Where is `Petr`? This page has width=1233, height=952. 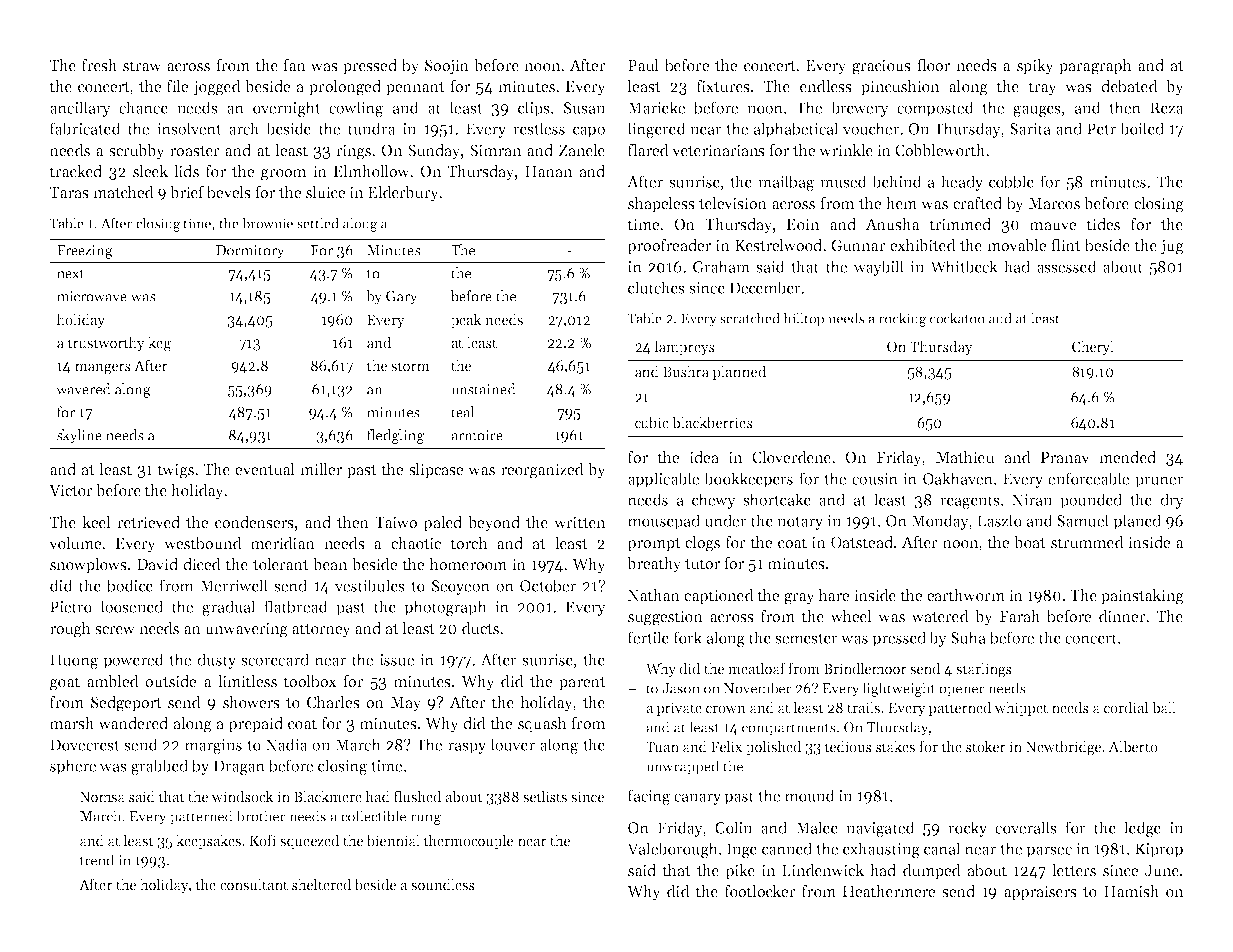
Petr is located at coordinates (1101, 129).
